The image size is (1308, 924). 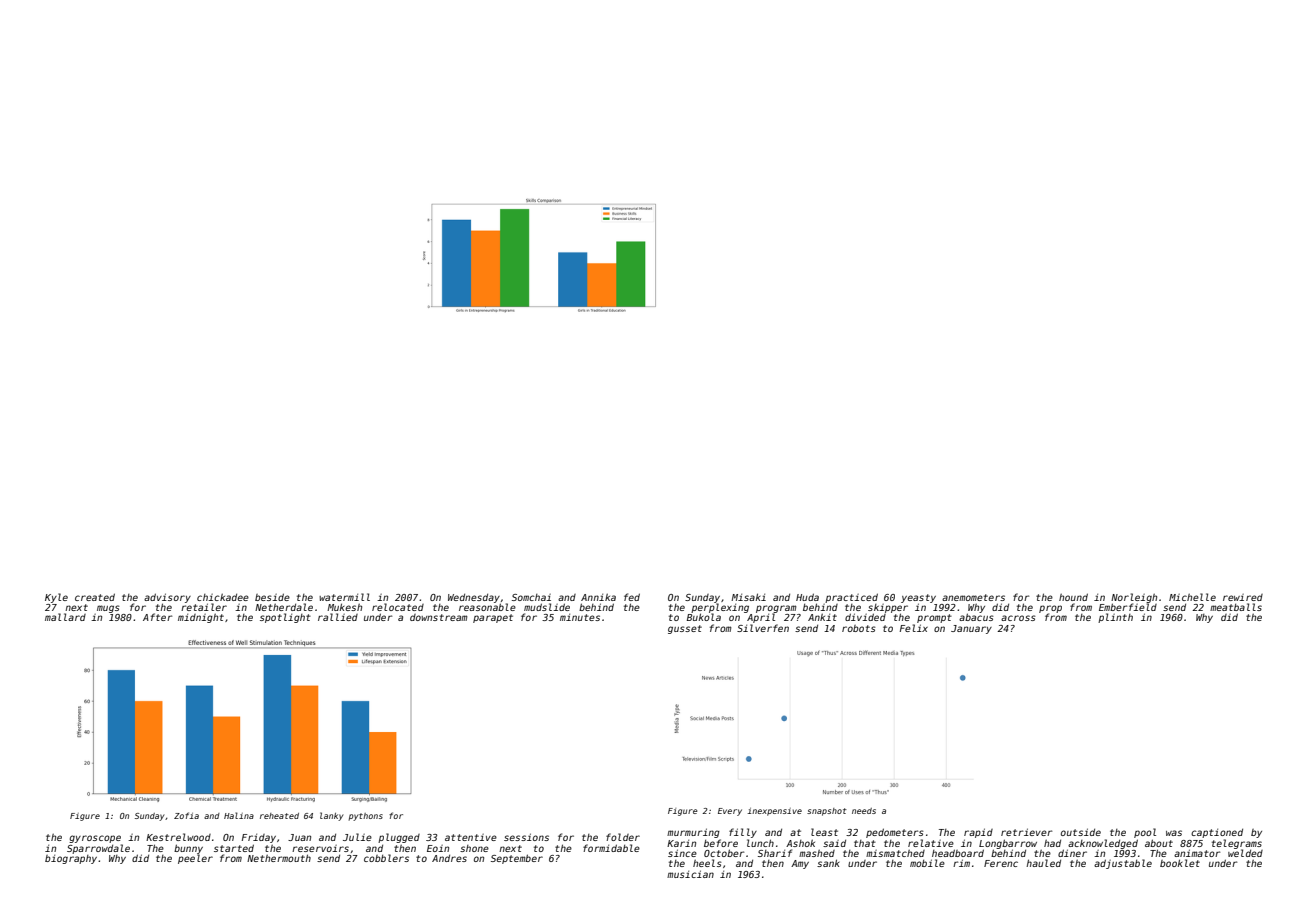 What do you see at coordinates (774, 812) in the screenshot?
I see `inexpensive` at bounding box center [774, 812].
